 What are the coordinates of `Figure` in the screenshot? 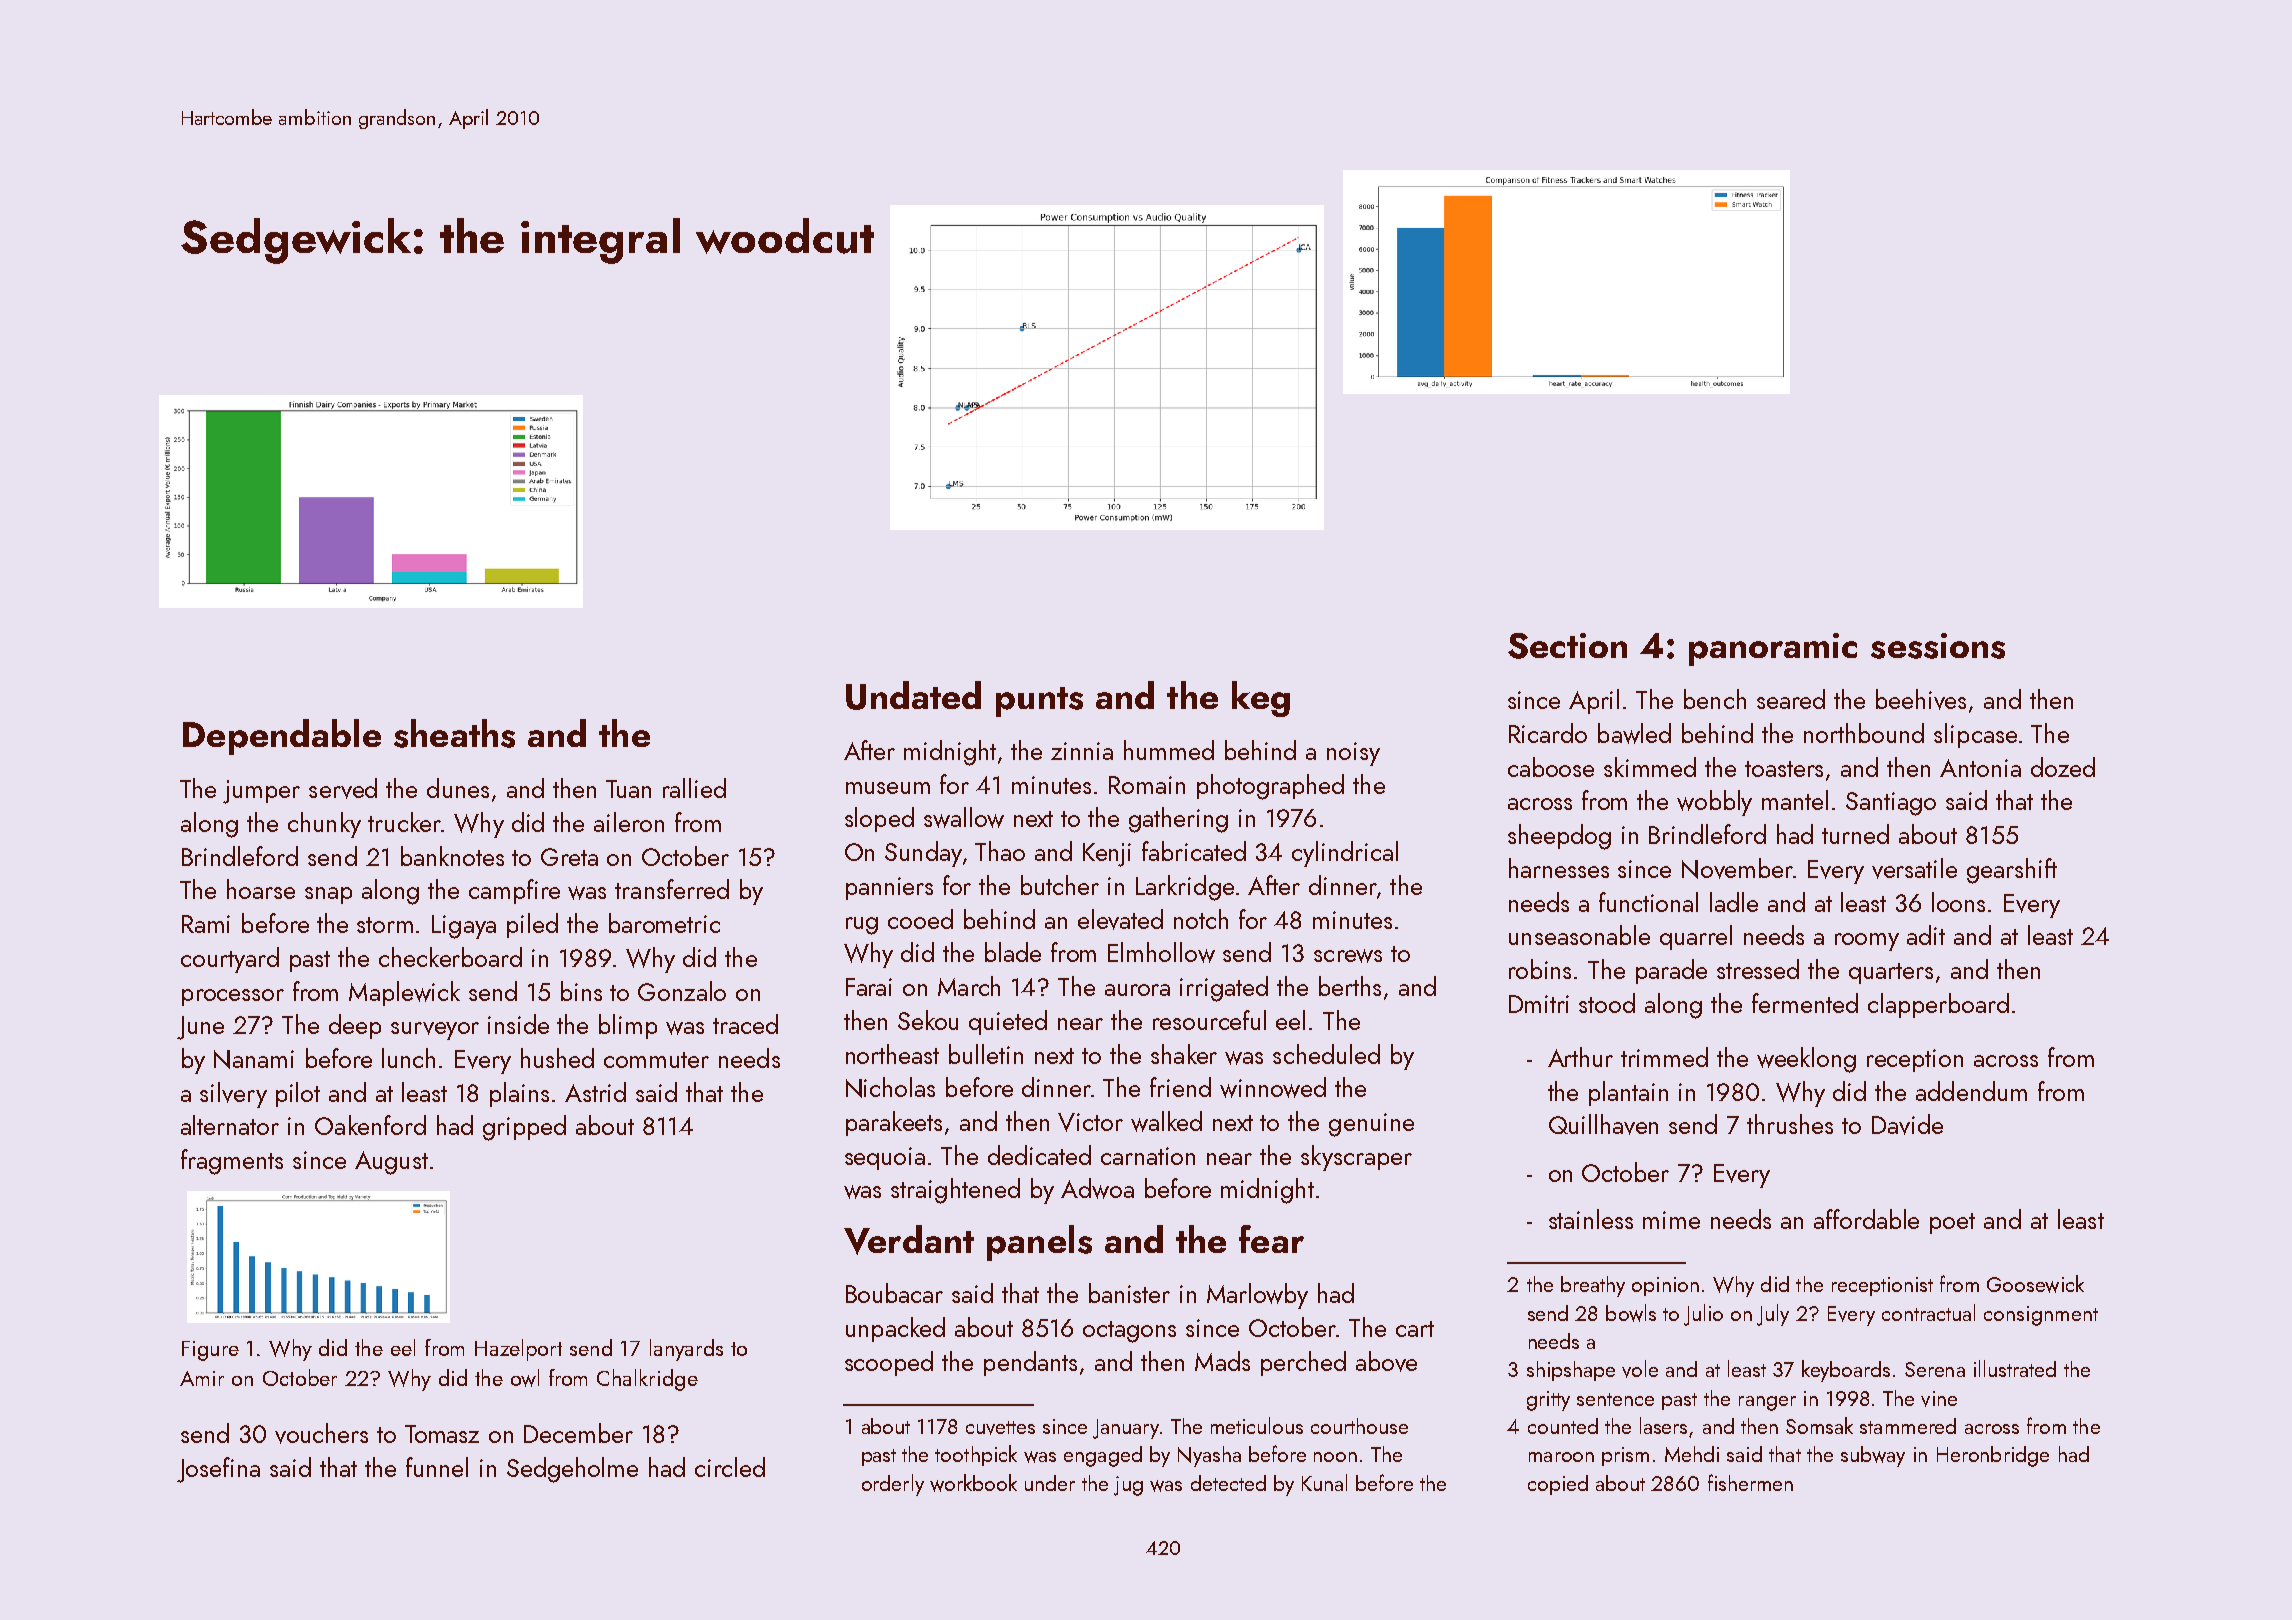 It's located at (210, 1351).
